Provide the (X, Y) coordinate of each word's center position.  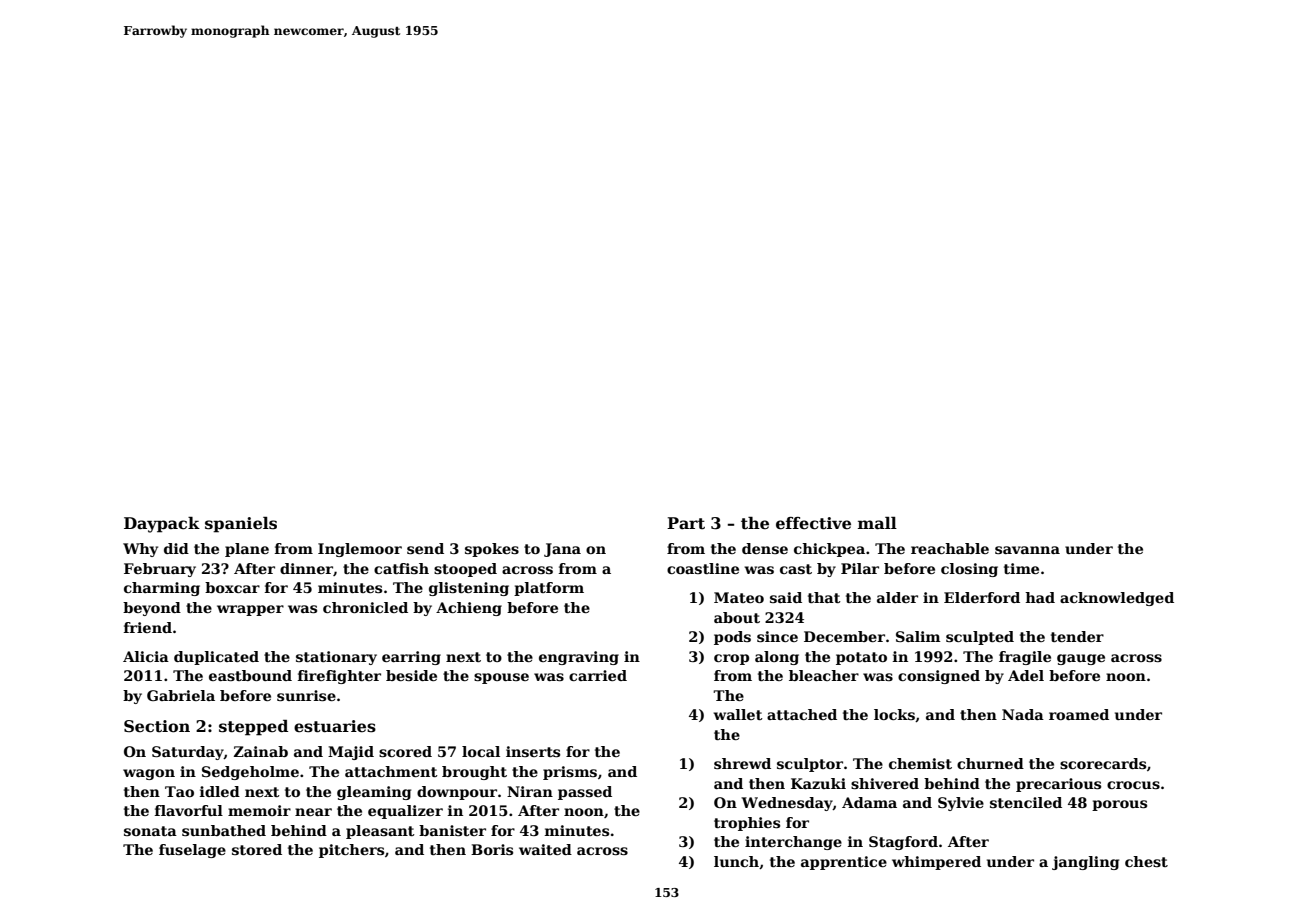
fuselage (192, 851)
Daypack (162, 525)
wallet (738, 714)
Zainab (261, 751)
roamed (1079, 714)
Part (686, 523)
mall (877, 523)
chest (1146, 861)
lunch (736, 861)
